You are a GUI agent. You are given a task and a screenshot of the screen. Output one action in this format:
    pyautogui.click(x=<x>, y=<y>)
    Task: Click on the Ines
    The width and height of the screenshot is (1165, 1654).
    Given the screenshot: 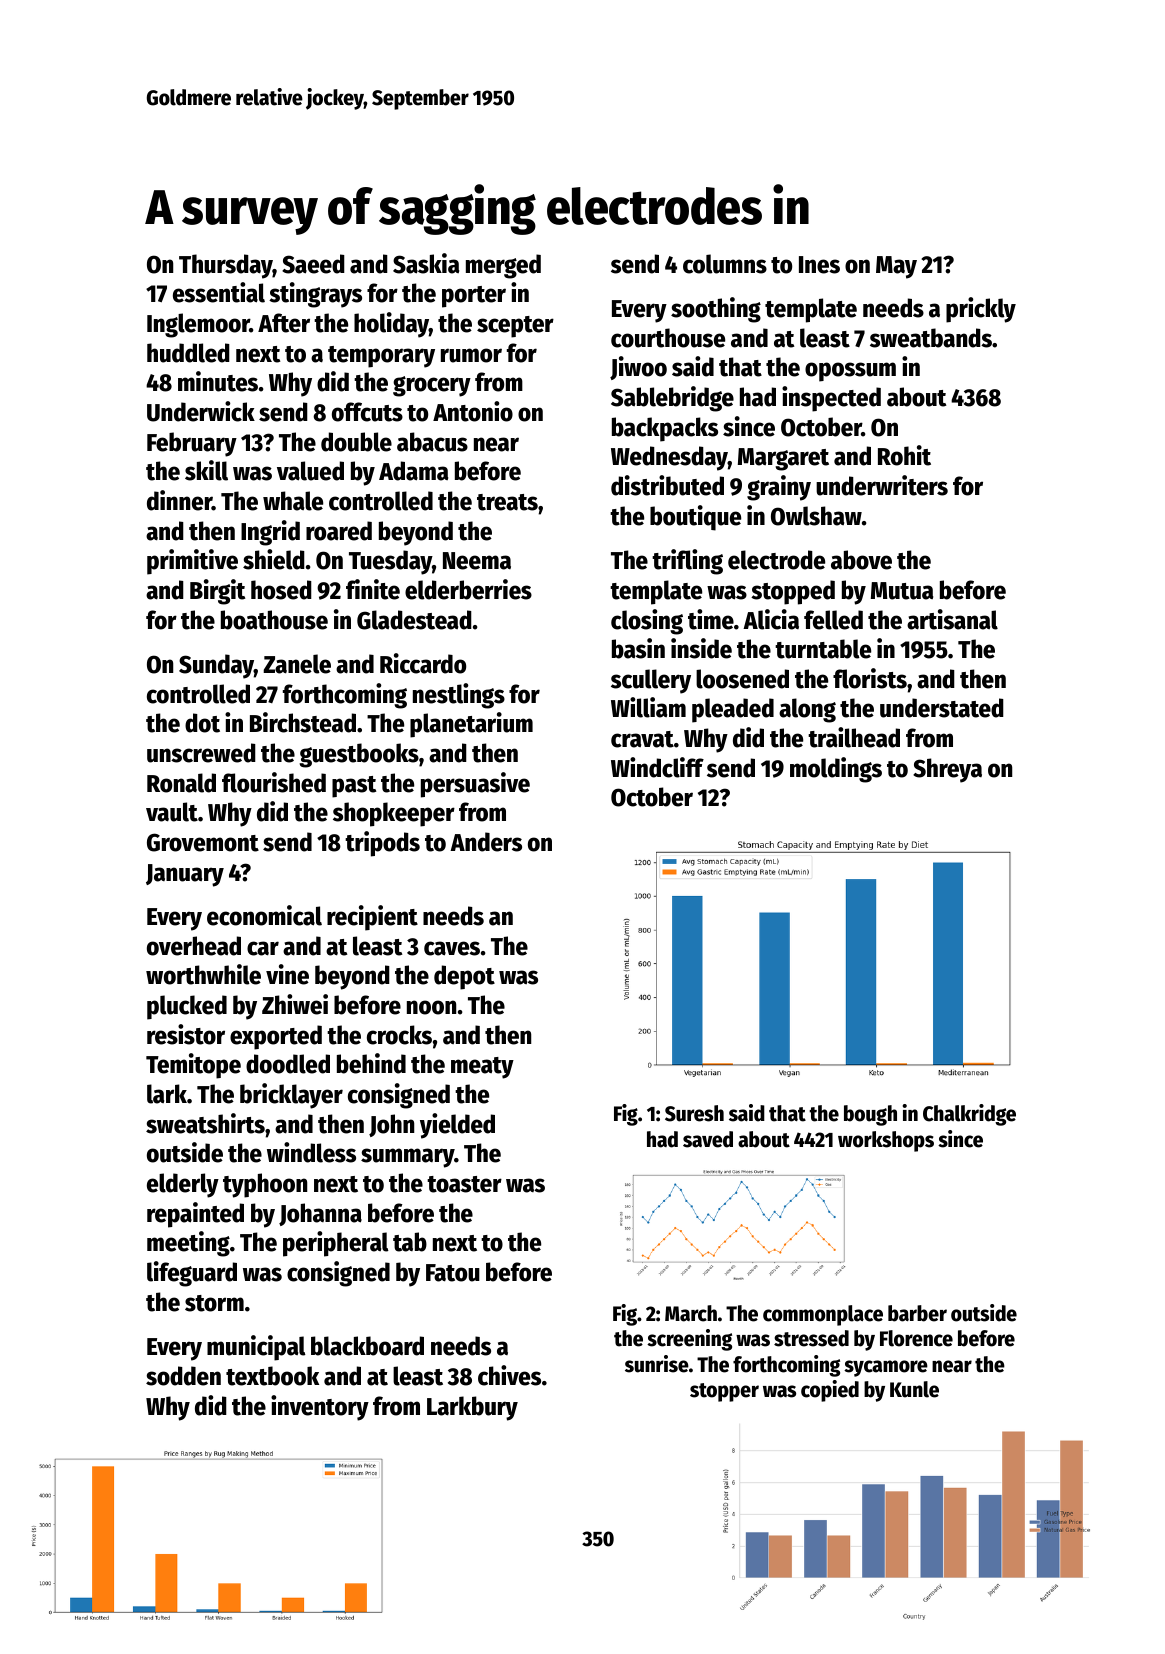 What is the action you would take?
    pyautogui.click(x=819, y=265)
